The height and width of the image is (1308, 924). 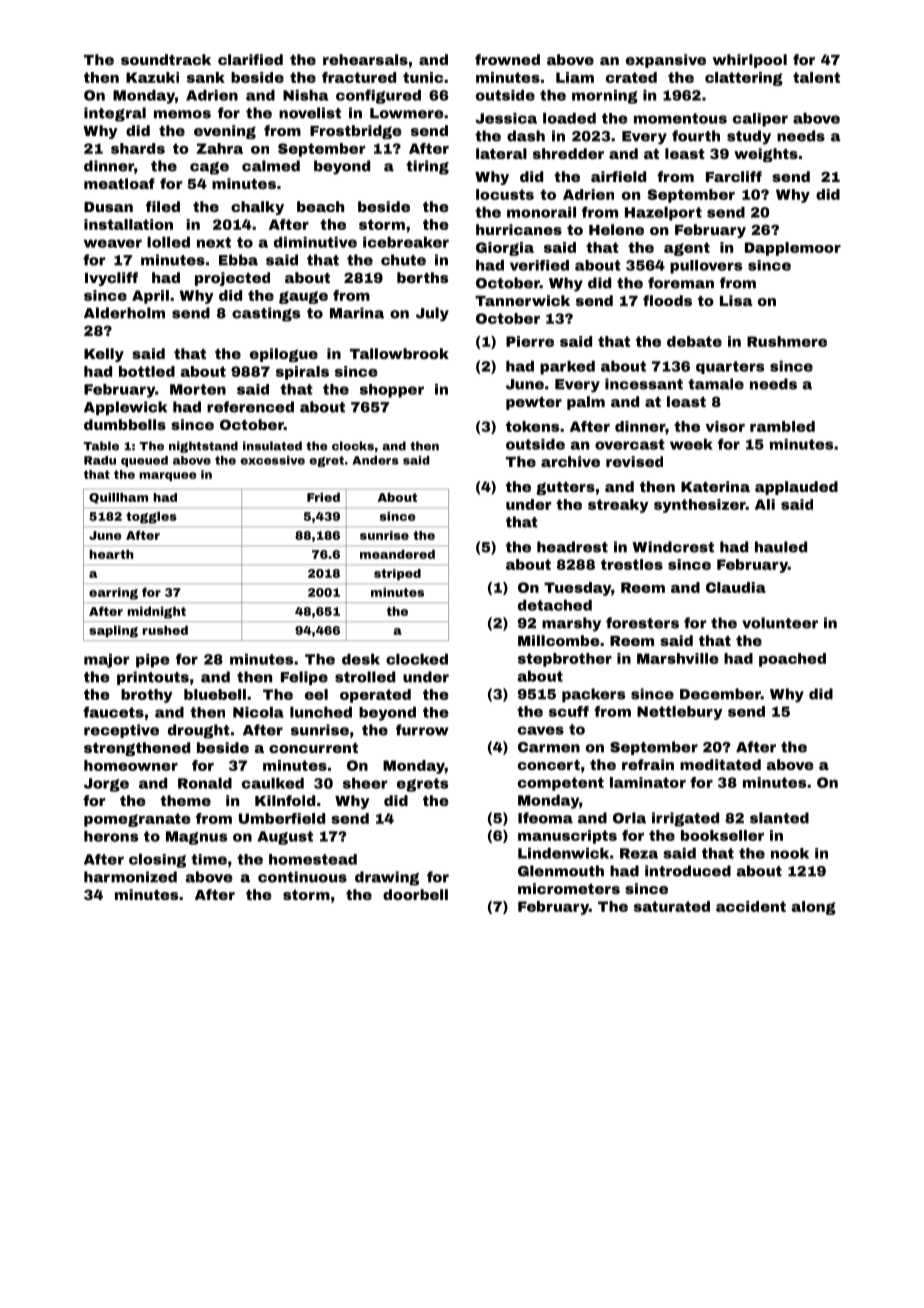 I want to click on synthesizer, so click(x=700, y=506).
